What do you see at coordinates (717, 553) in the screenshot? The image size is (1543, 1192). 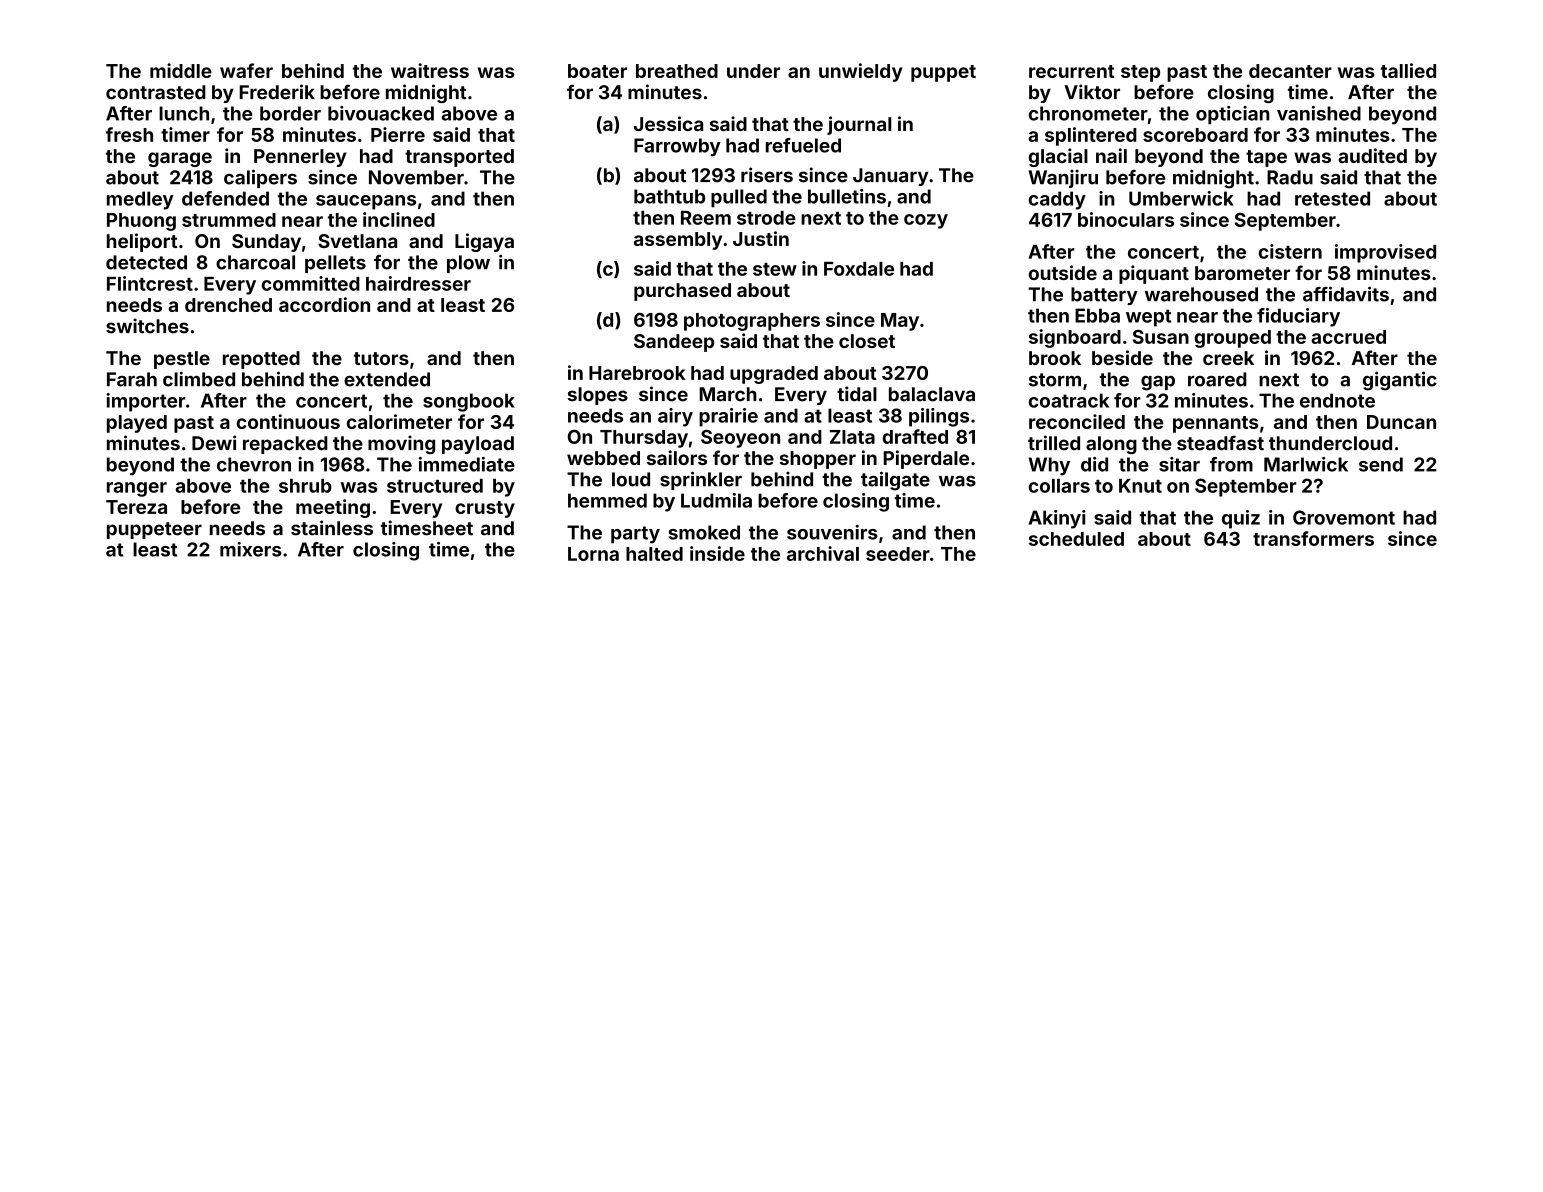 I see `inside` at bounding box center [717, 553].
